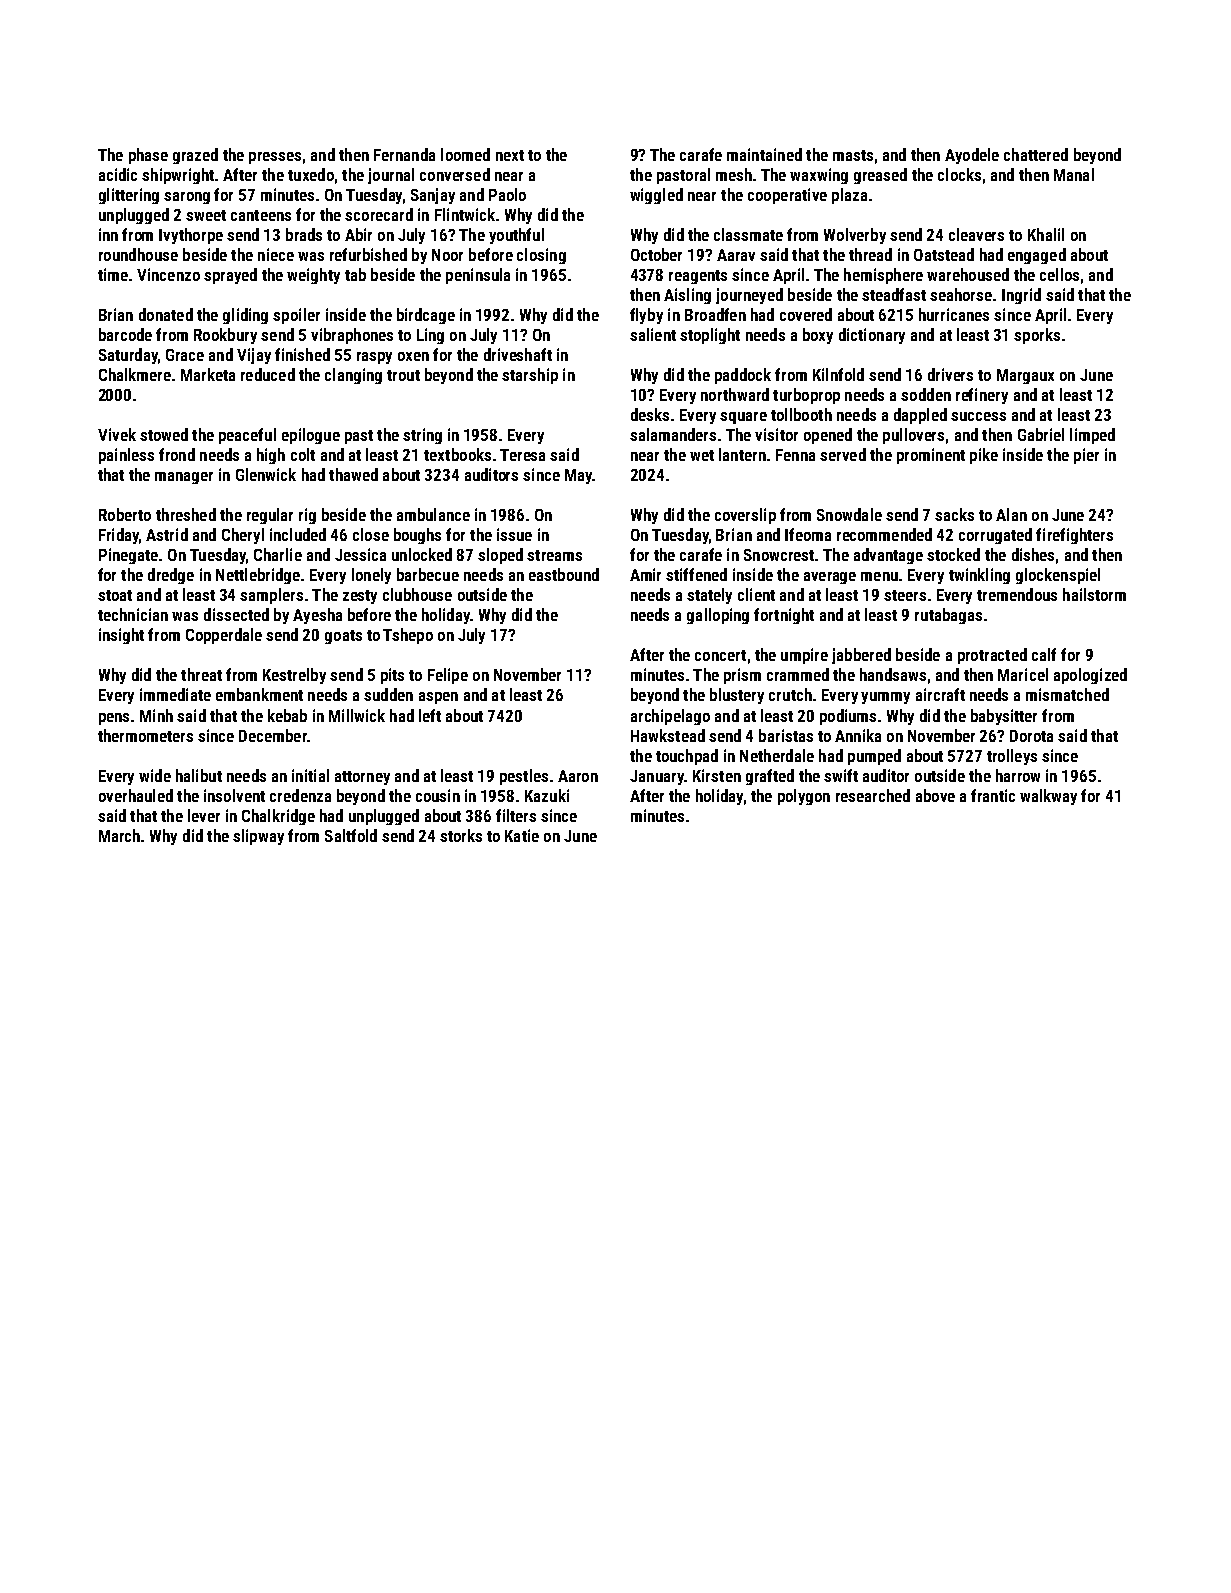  I want to click on thread, so click(870, 254).
